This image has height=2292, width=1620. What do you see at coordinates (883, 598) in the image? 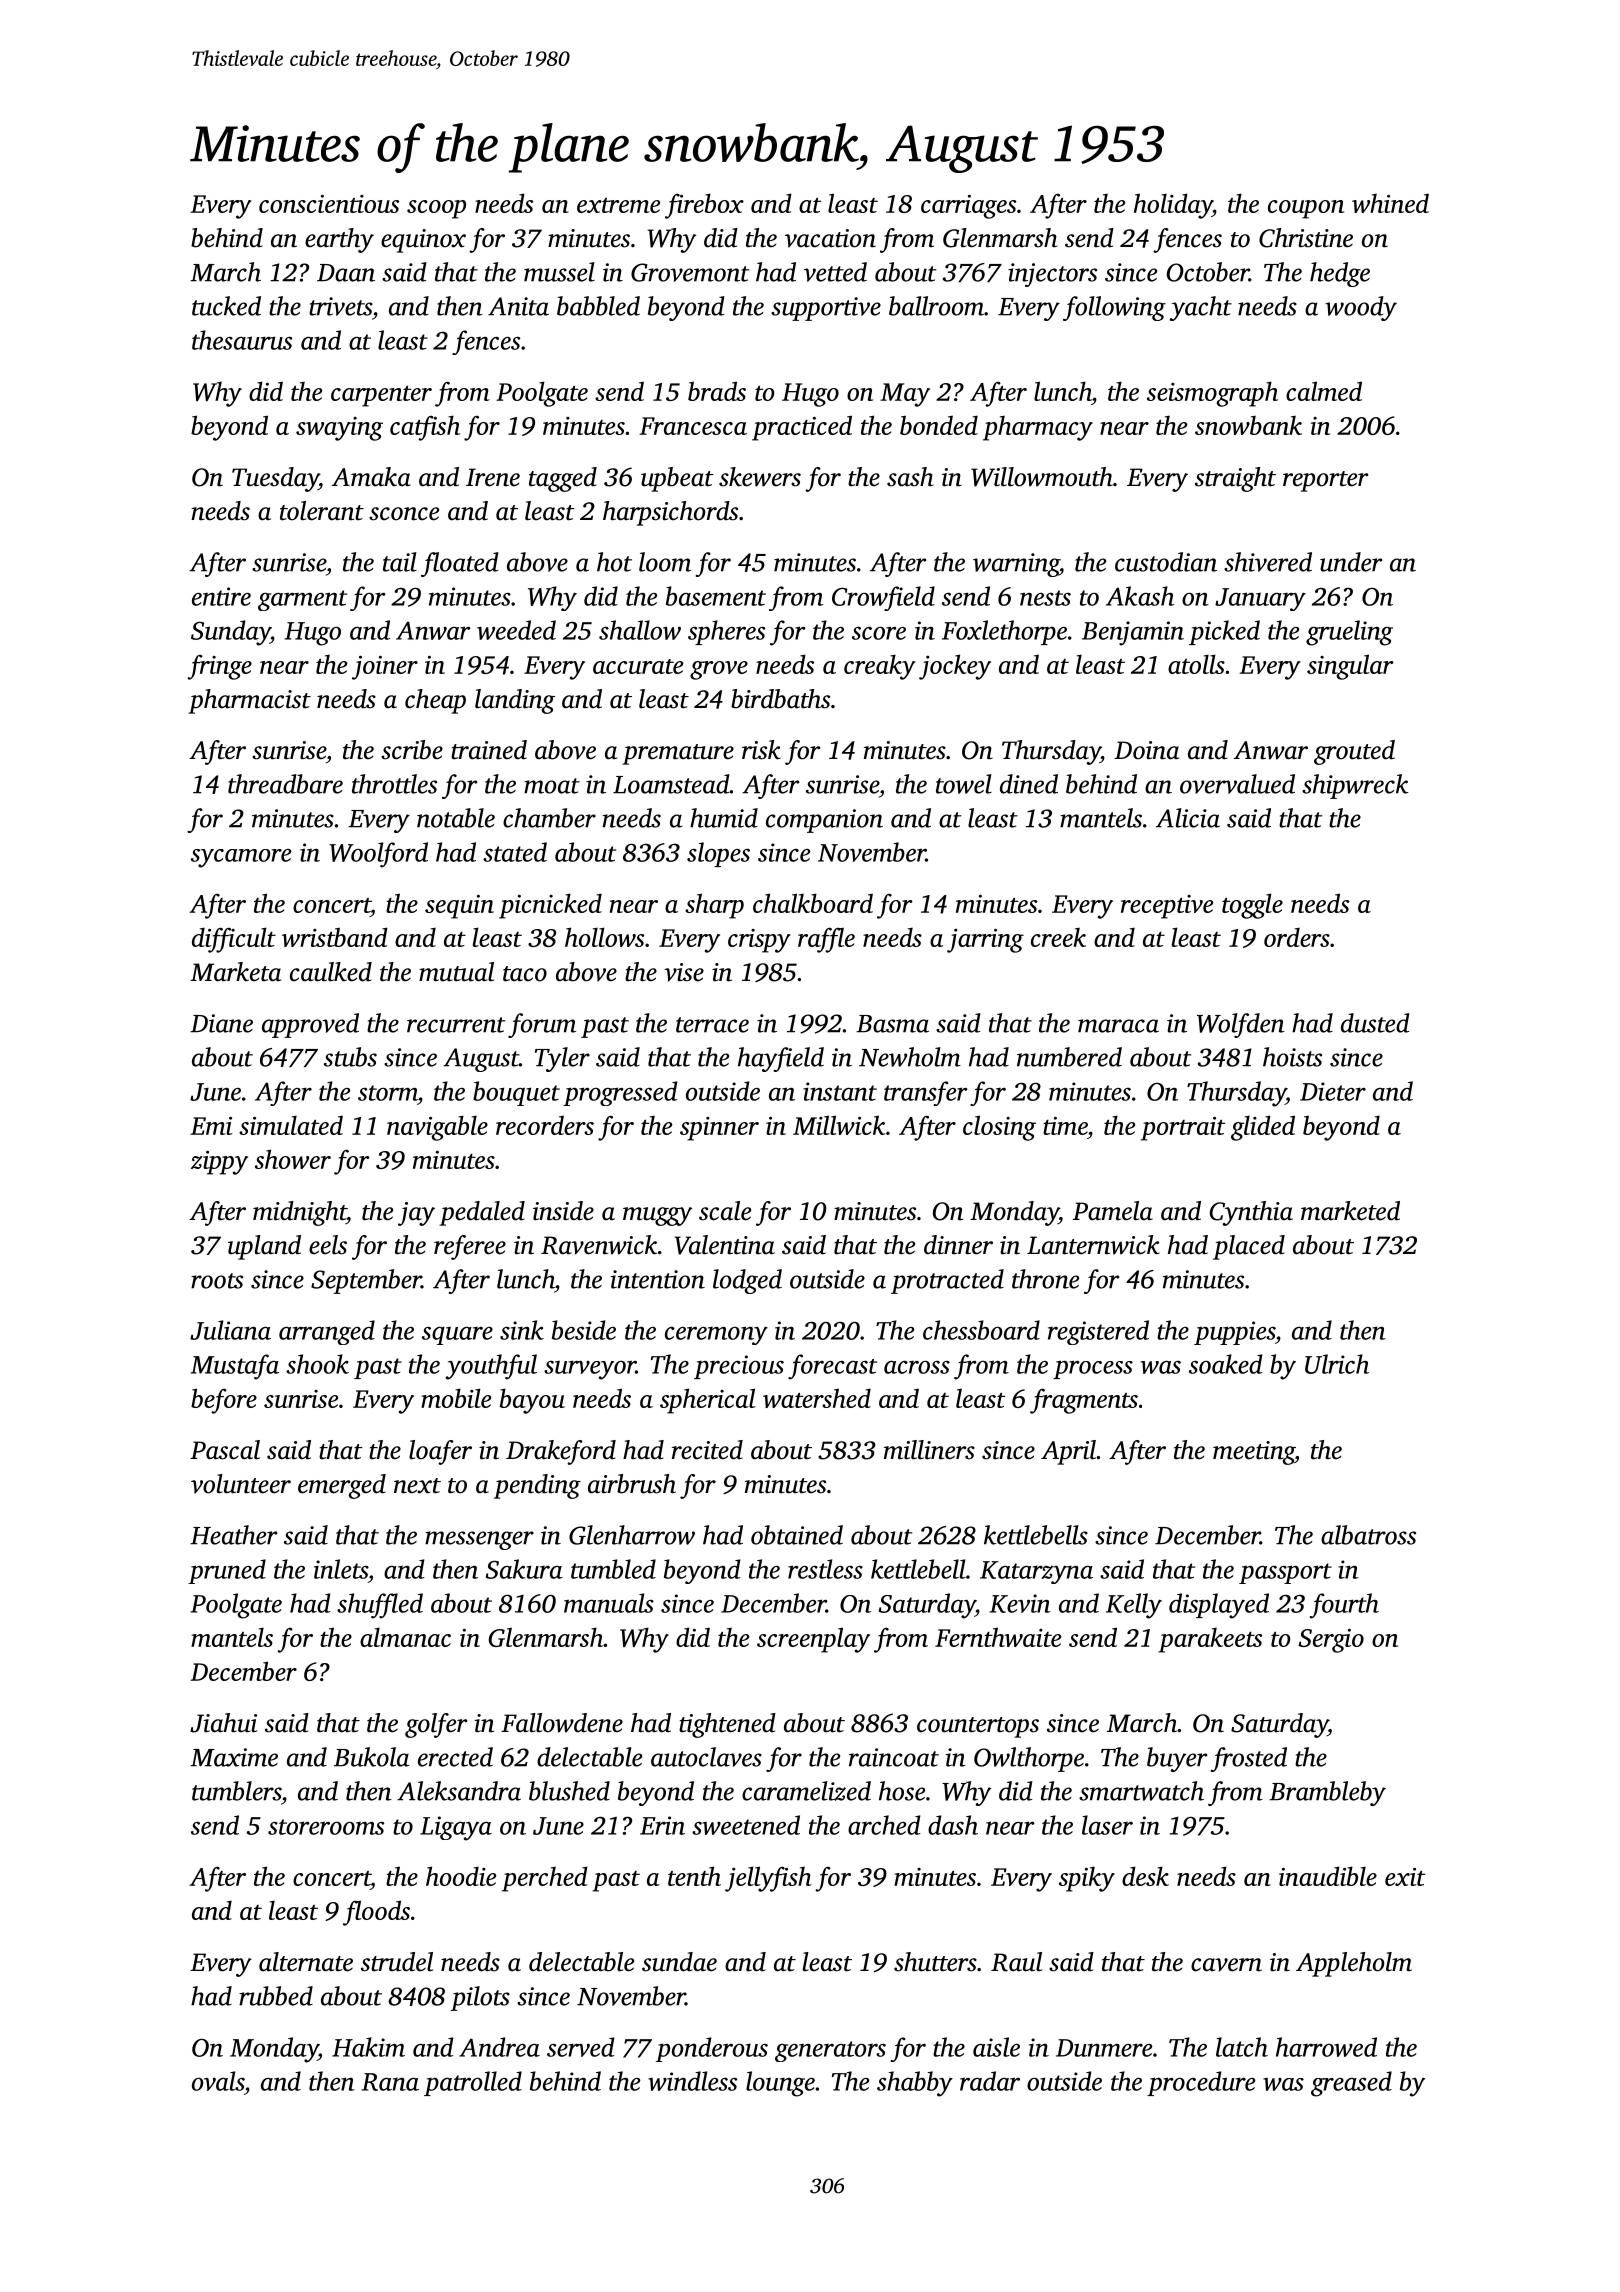
I see `Crowfield` at bounding box center [883, 598].
